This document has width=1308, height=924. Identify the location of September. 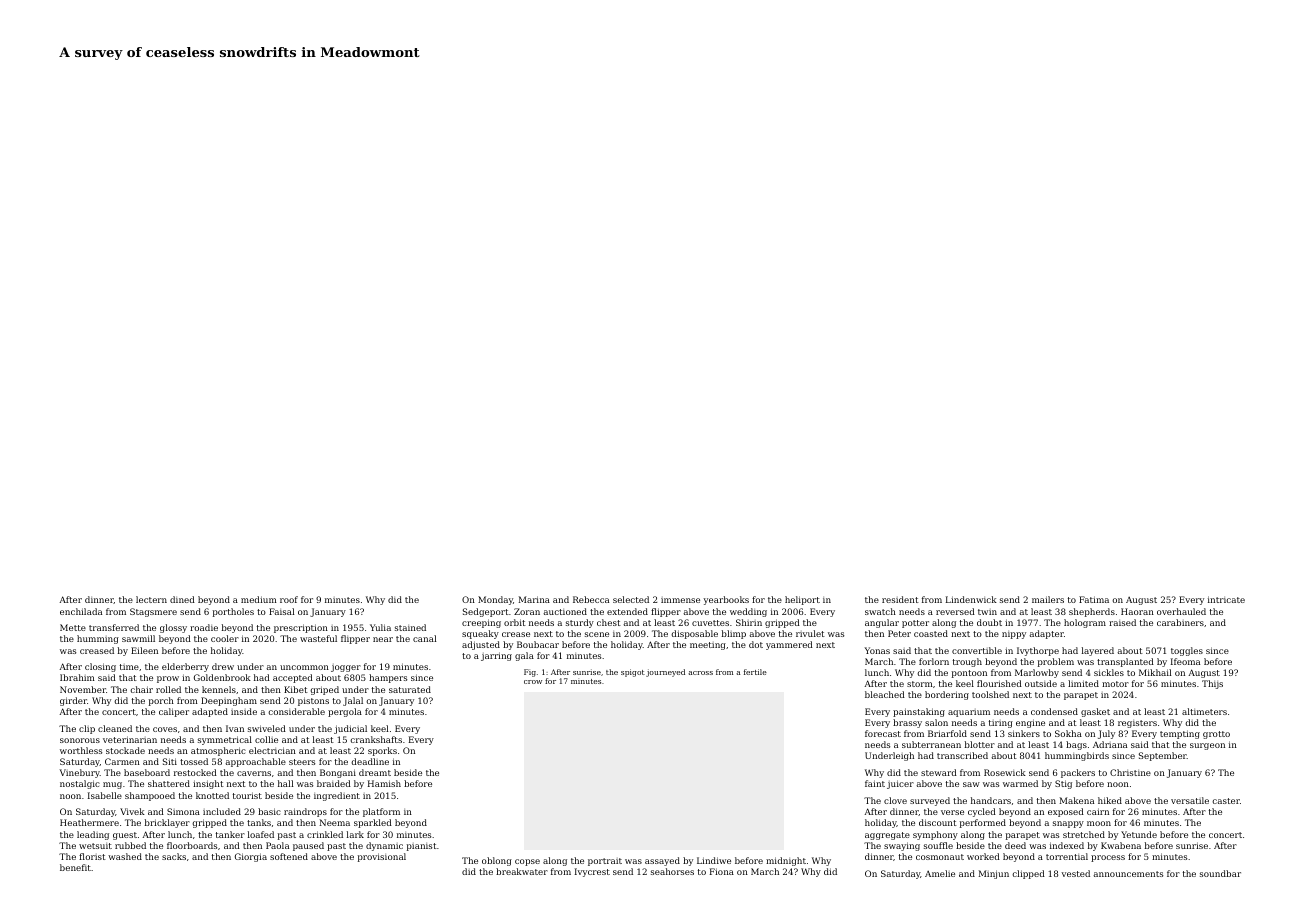
(1163, 756).
